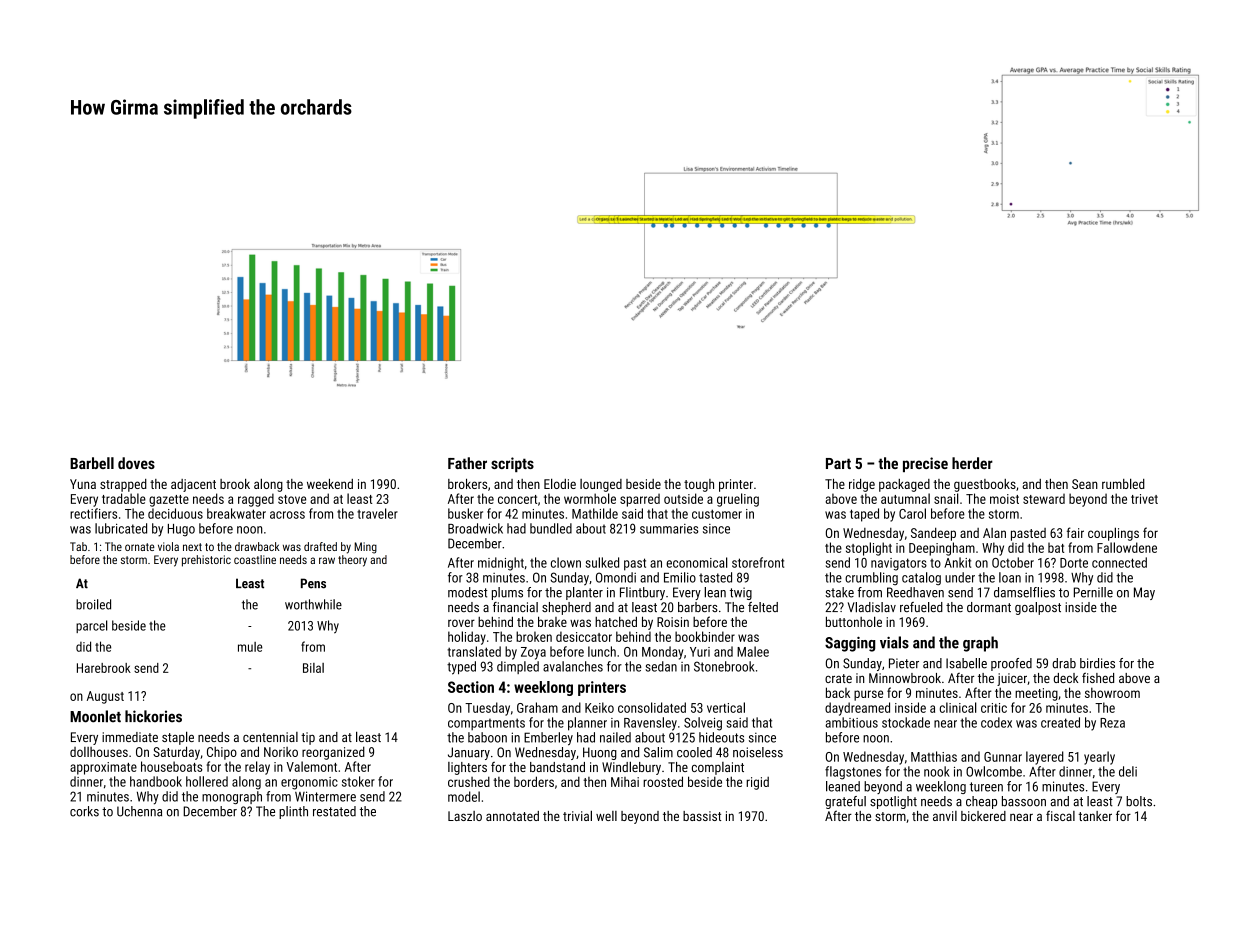 The width and height of the page is (1233, 952). Describe the element at coordinates (1093, 592) in the page. I see `Pernille` at that location.
